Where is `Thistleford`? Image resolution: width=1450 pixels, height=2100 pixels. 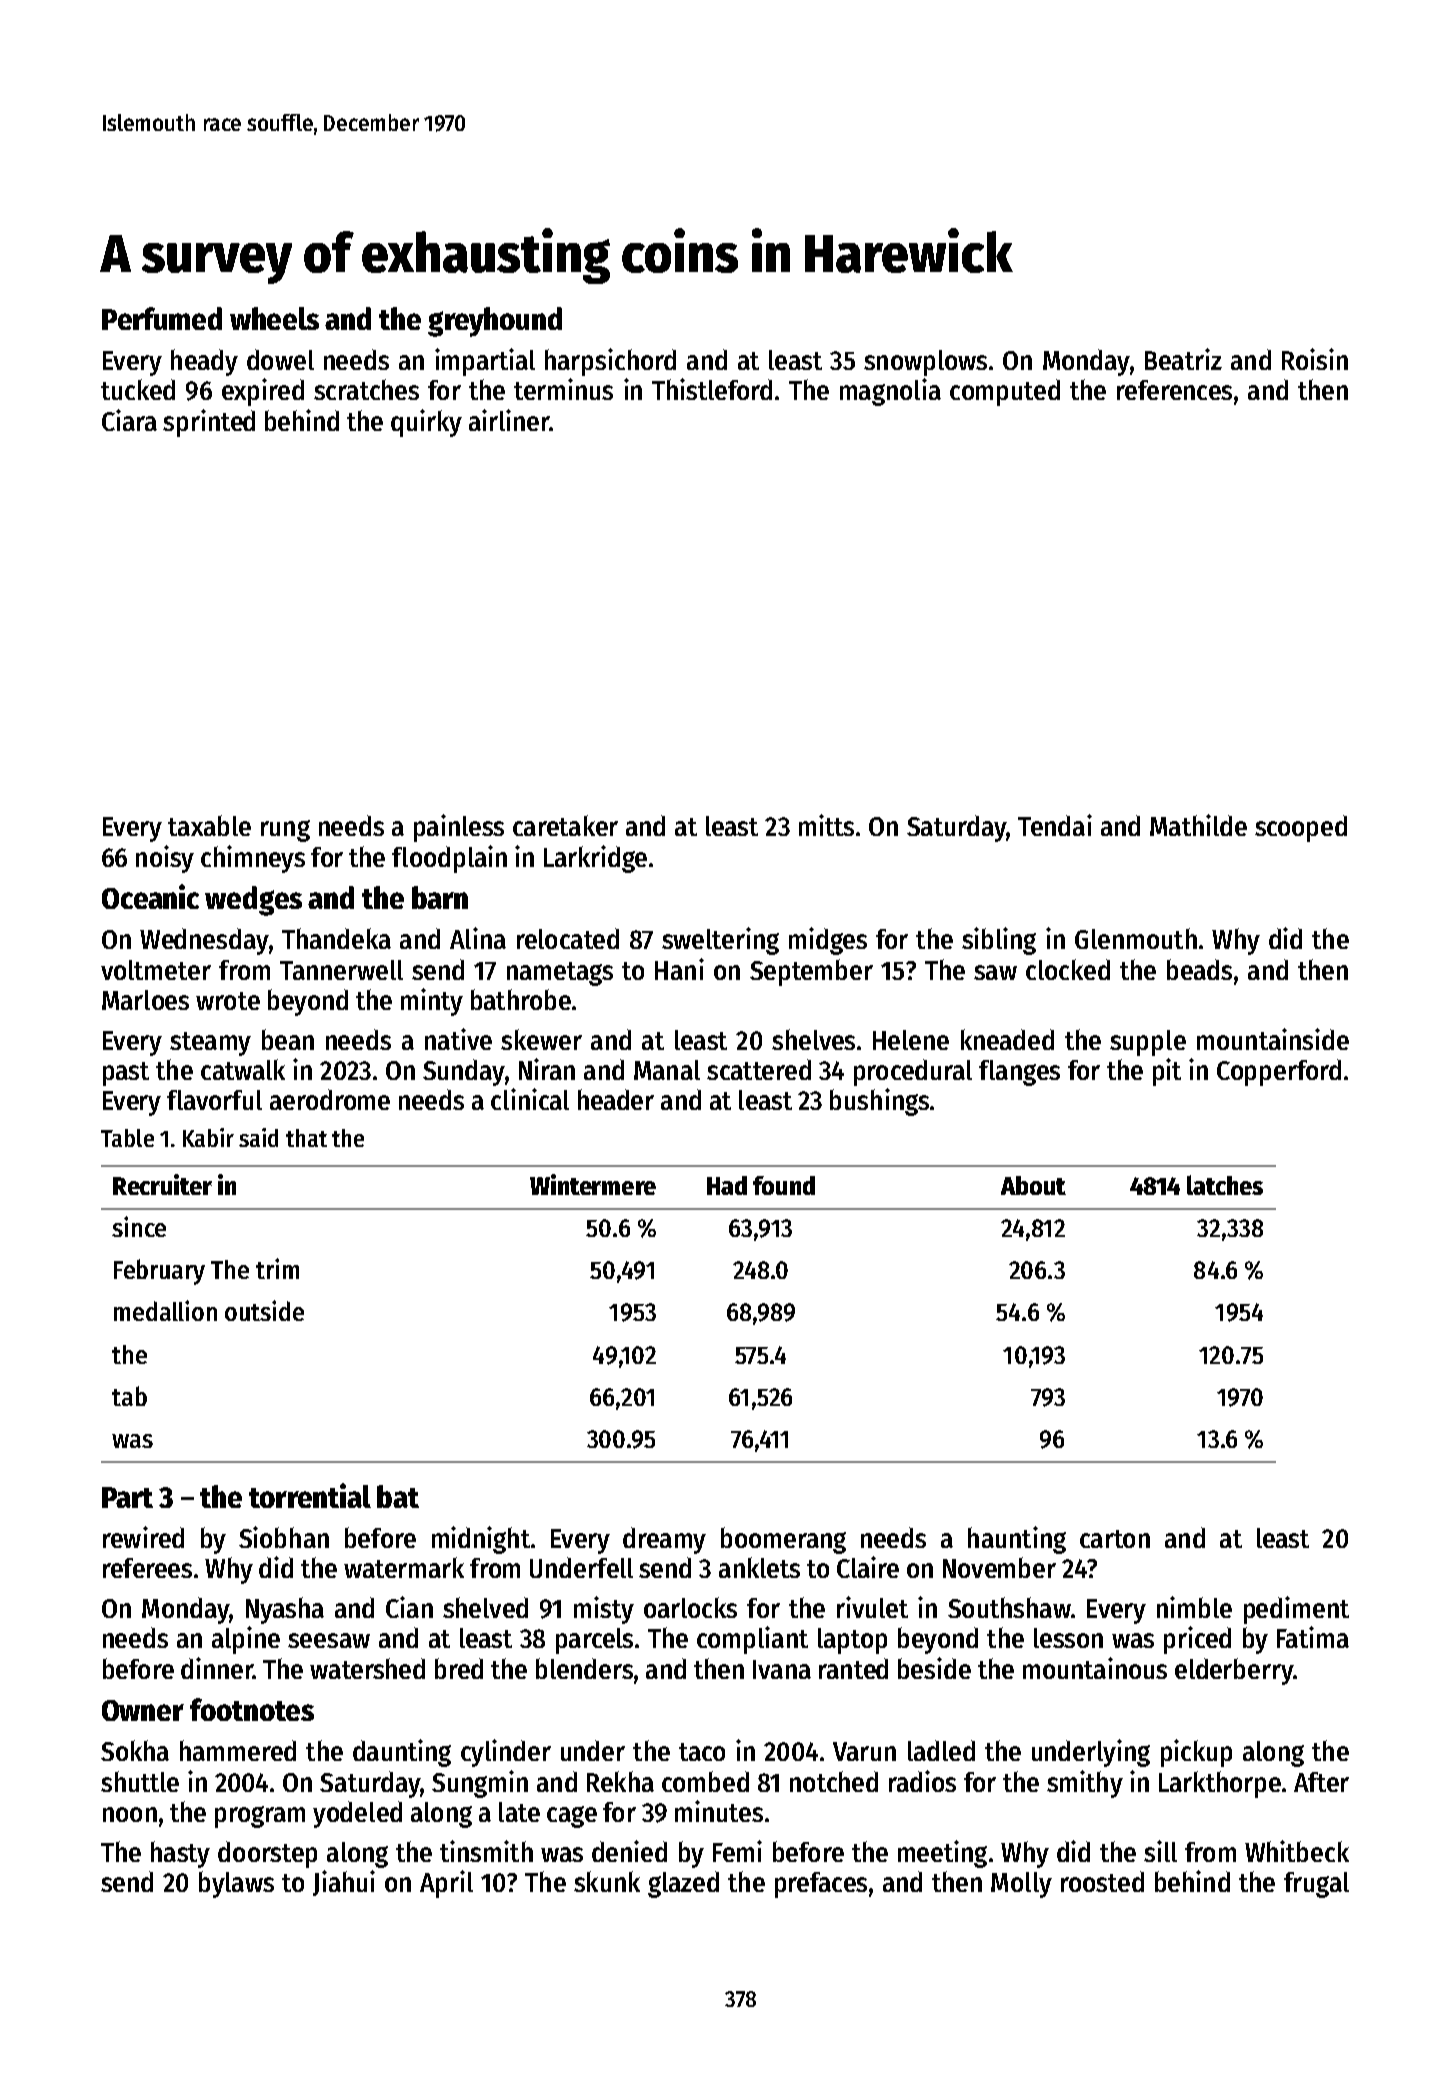 Thistleford is located at coordinates (712, 389).
